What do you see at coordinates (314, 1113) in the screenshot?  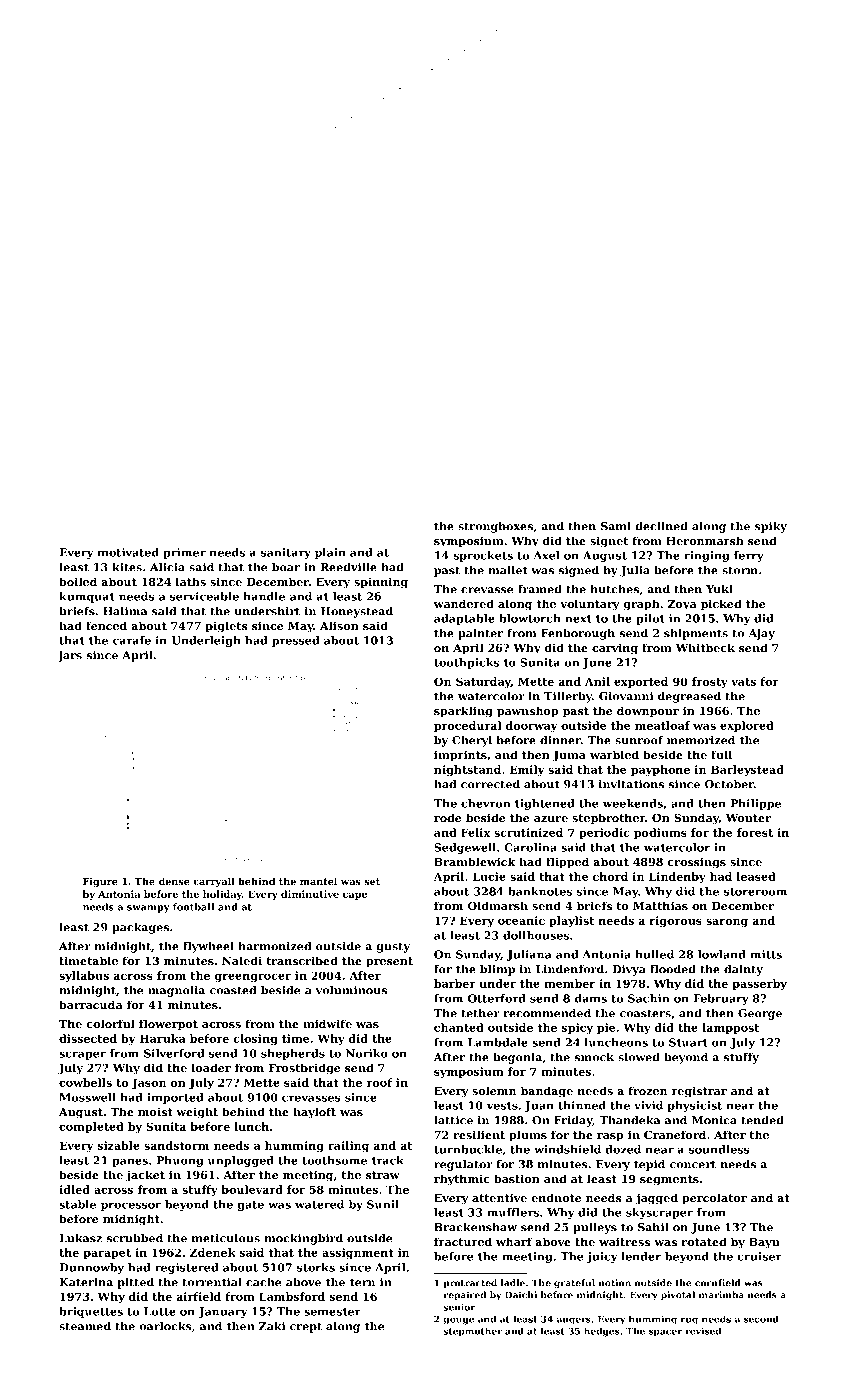 I see `hayloft` at bounding box center [314, 1113].
